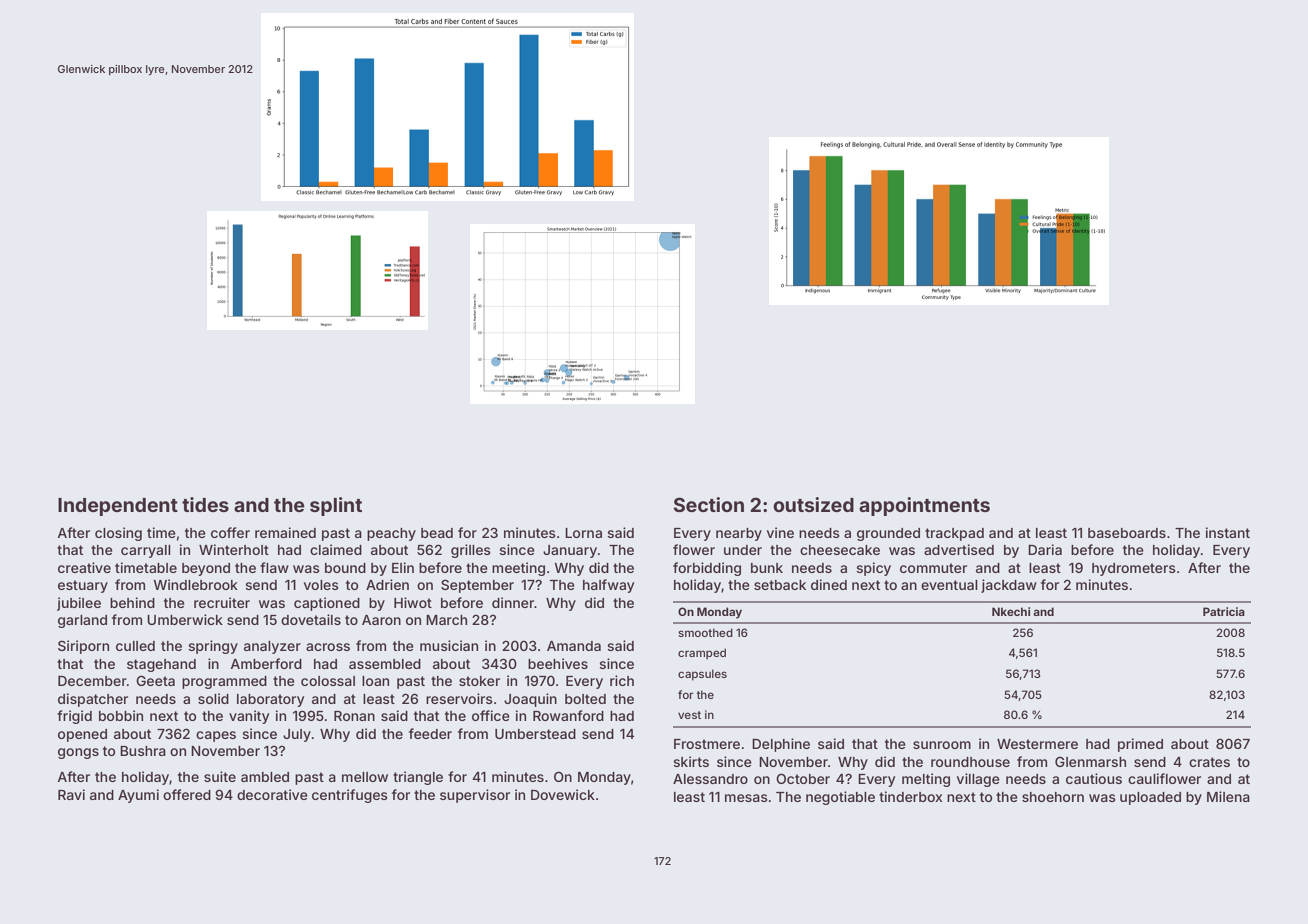 This screenshot has height=924, width=1308. I want to click on Frostmere, so click(707, 744).
